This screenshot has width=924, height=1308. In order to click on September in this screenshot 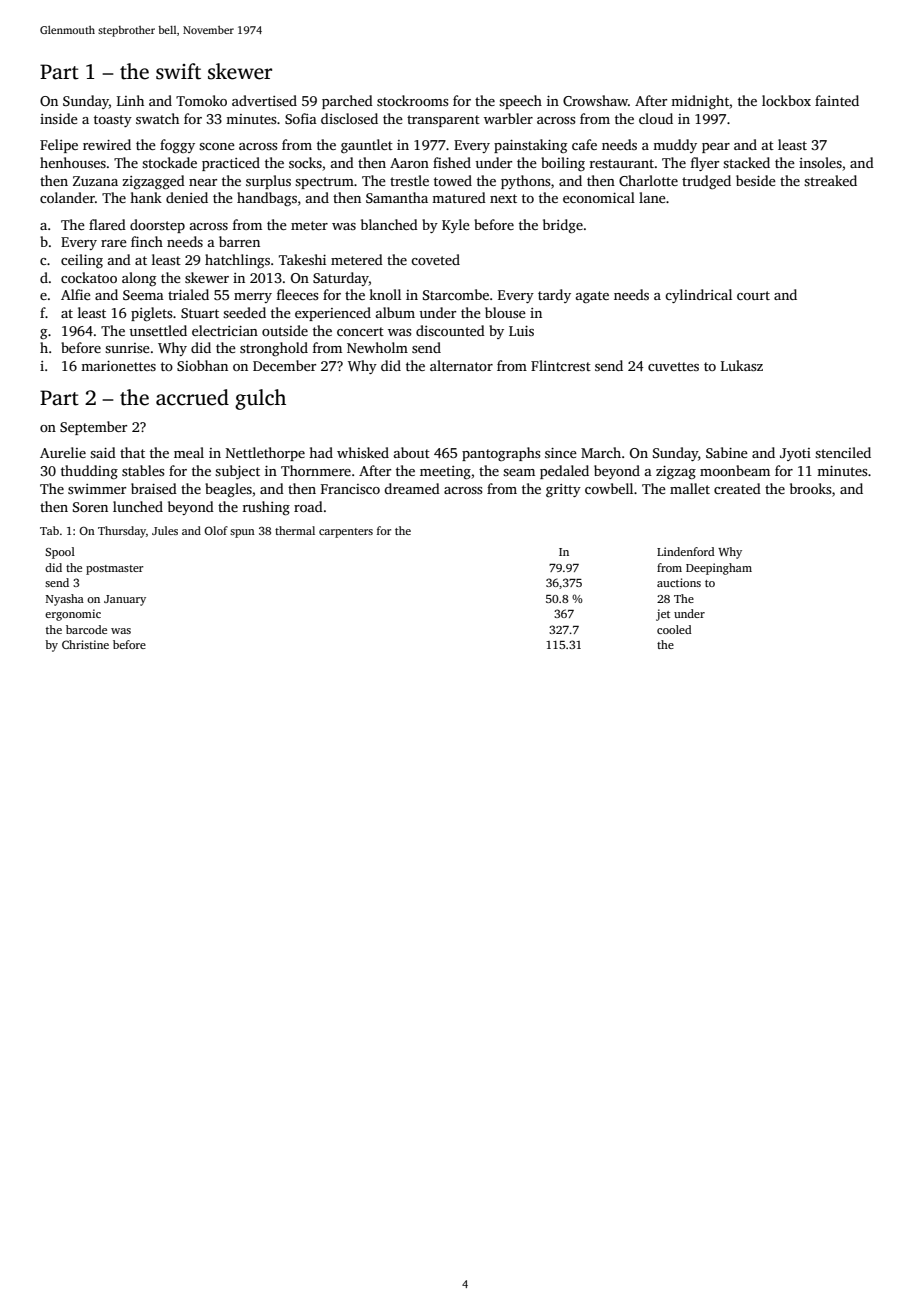, I will do `click(93, 428)`.
